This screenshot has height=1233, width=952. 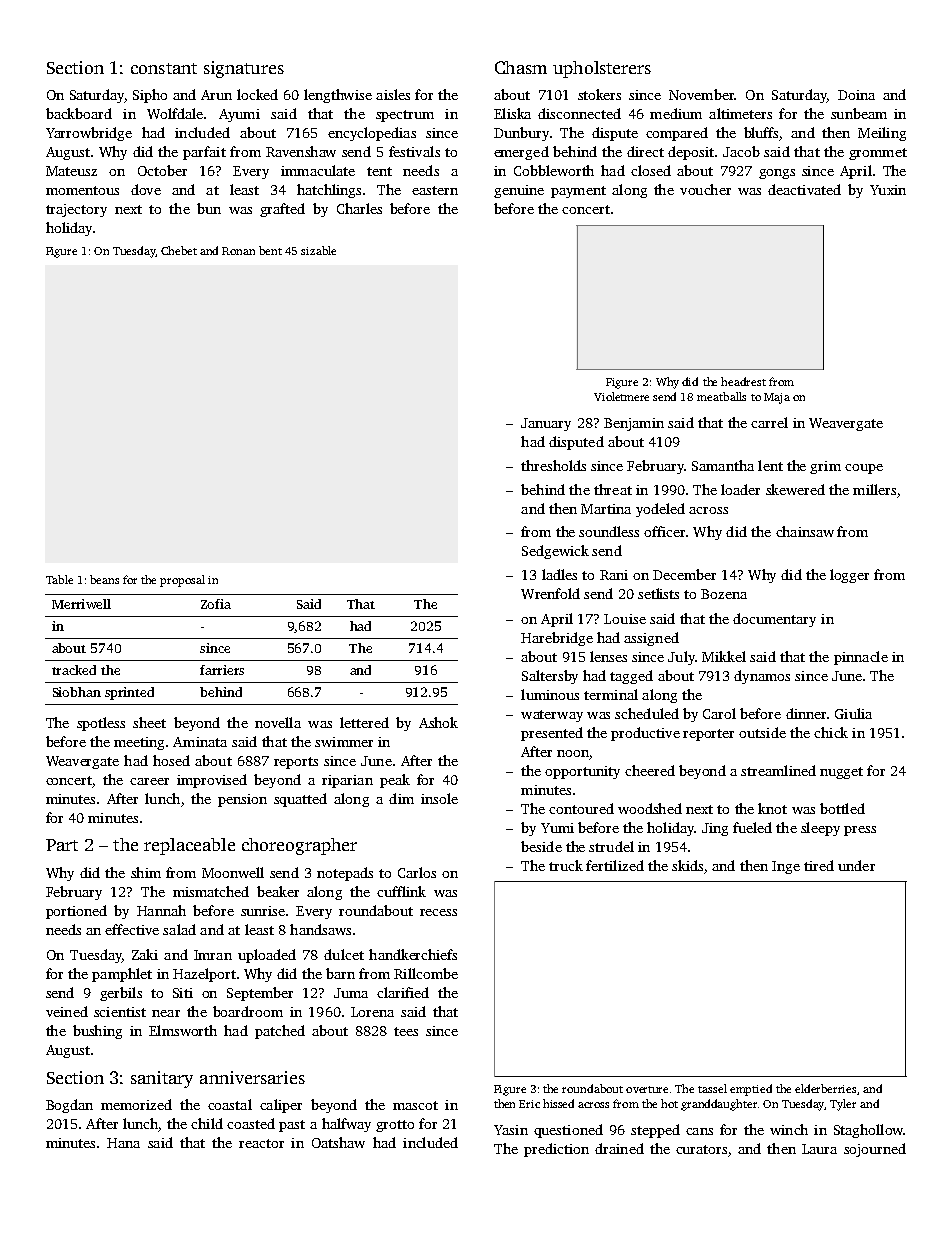 What do you see at coordinates (715, 829) in the screenshot?
I see `Jing` at bounding box center [715, 829].
